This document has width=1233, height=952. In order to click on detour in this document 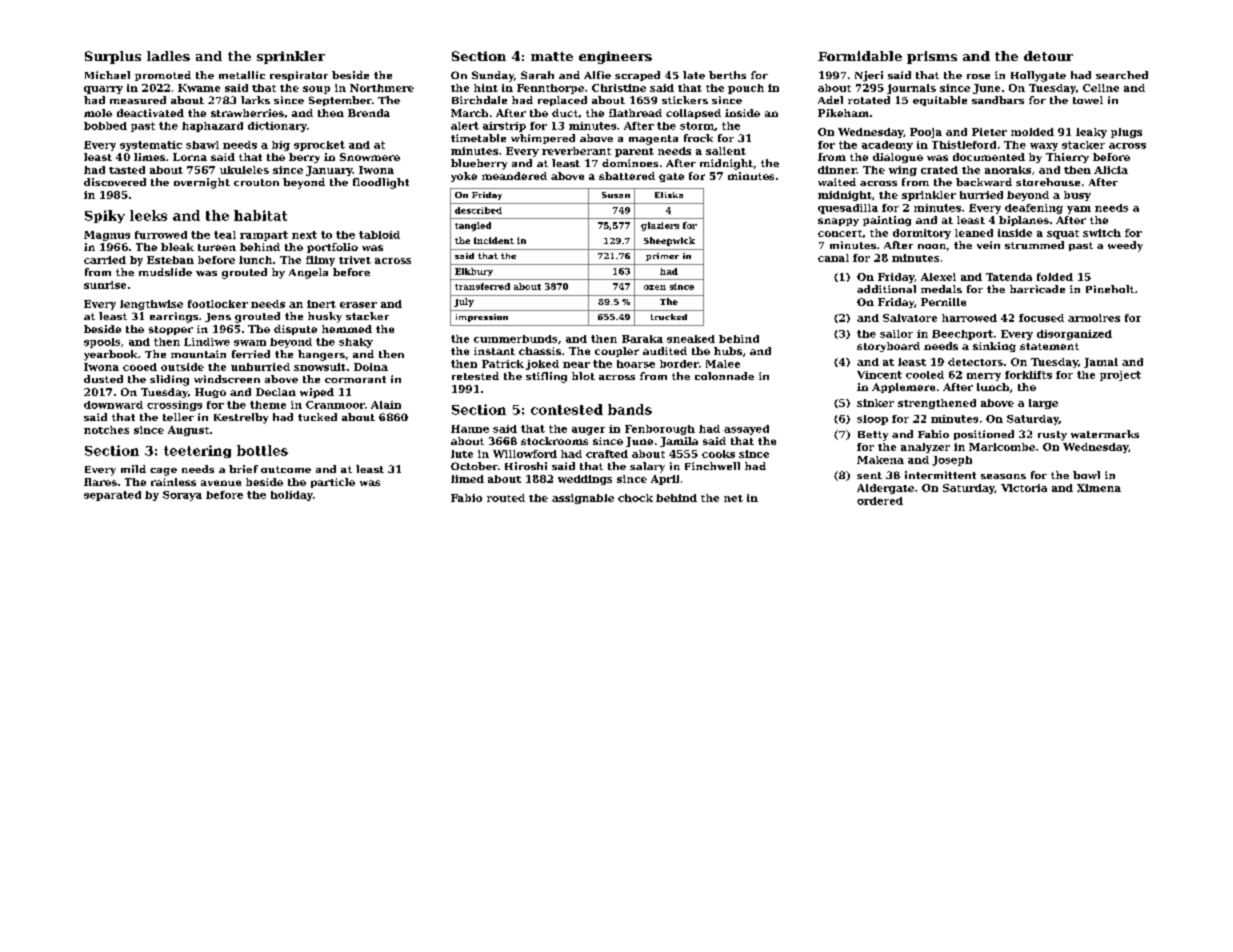, I will do `click(1048, 56)`.
